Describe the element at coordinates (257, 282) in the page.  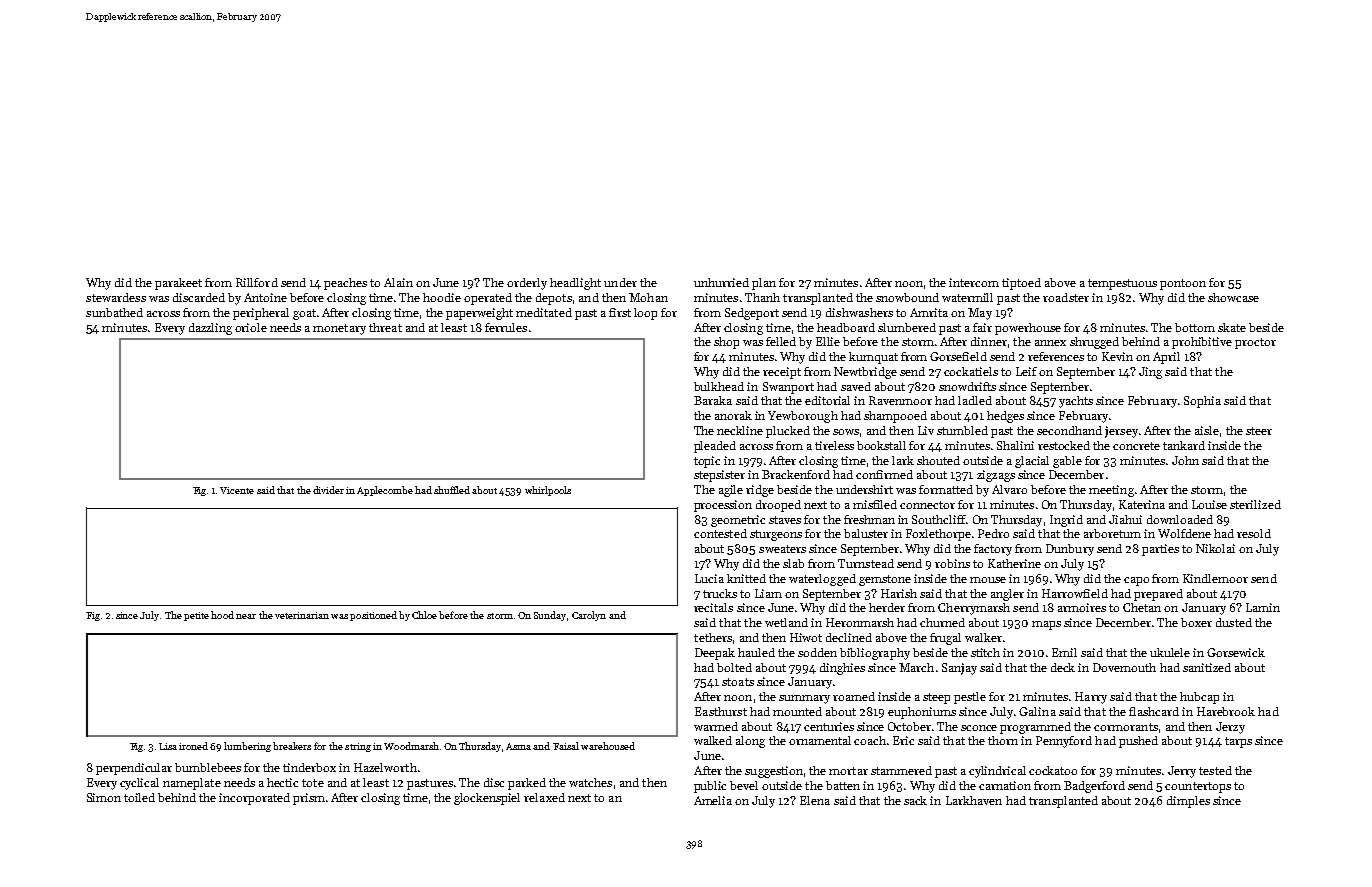
I see `Rillford` at that location.
